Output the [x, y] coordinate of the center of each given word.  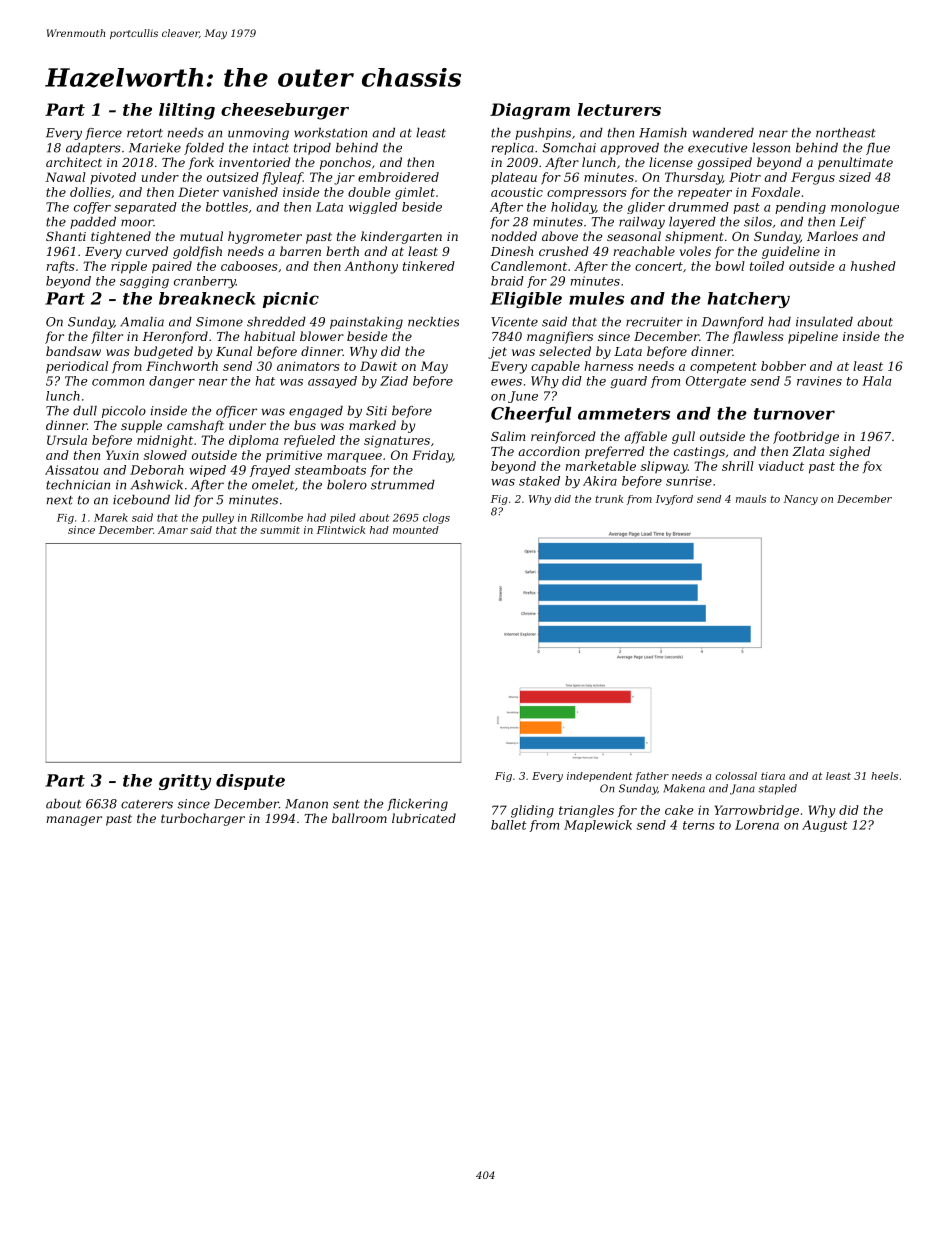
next [60, 500]
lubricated [424, 818]
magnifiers [560, 337]
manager [74, 821]
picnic [291, 300]
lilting [187, 111]
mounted [416, 530]
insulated [824, 322]
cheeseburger [285, 111]
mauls [751, 499]
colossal [736, 776]
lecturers [619, 109]
